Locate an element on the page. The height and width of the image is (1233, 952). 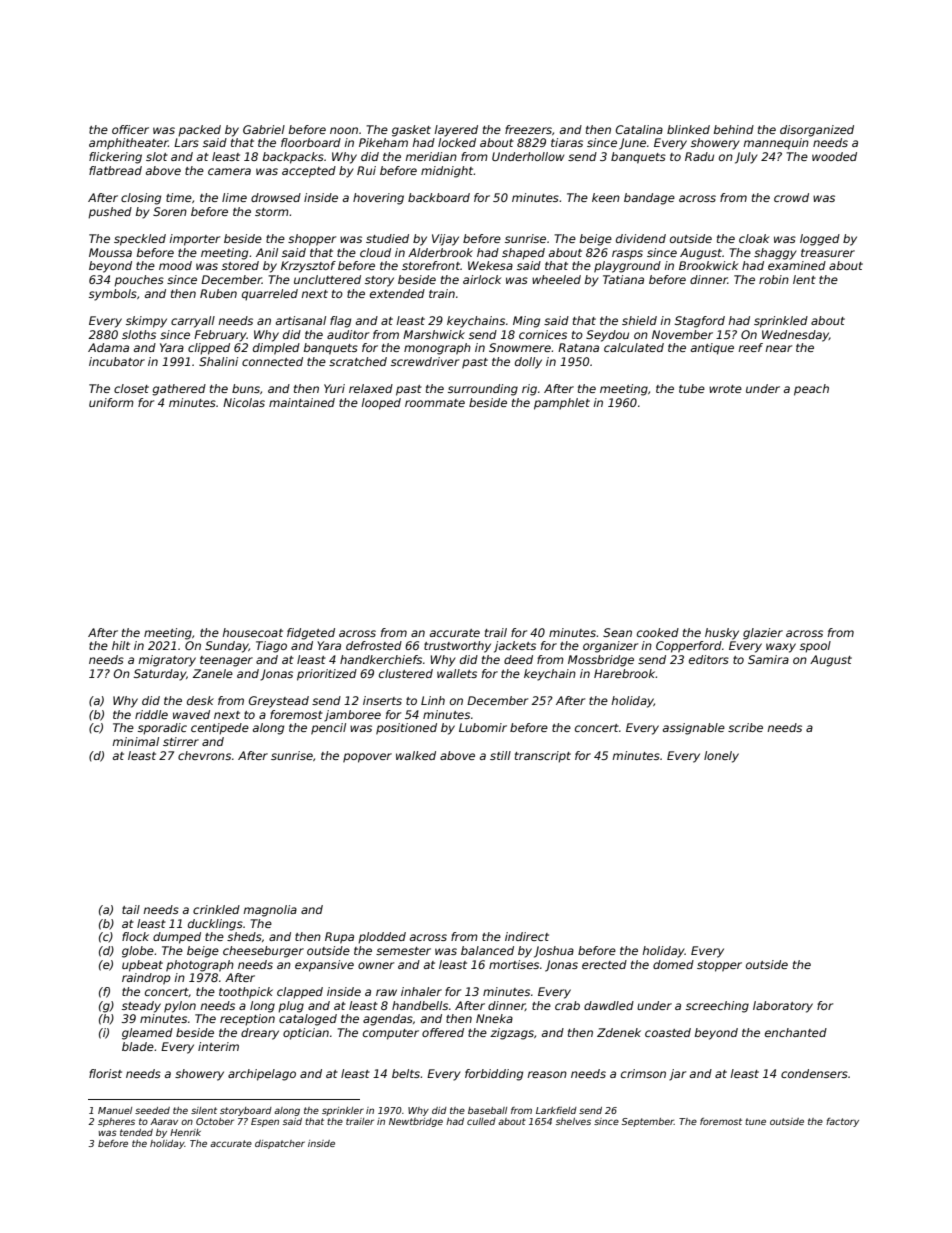
Wednesday is located at coordinates (795, 336).
